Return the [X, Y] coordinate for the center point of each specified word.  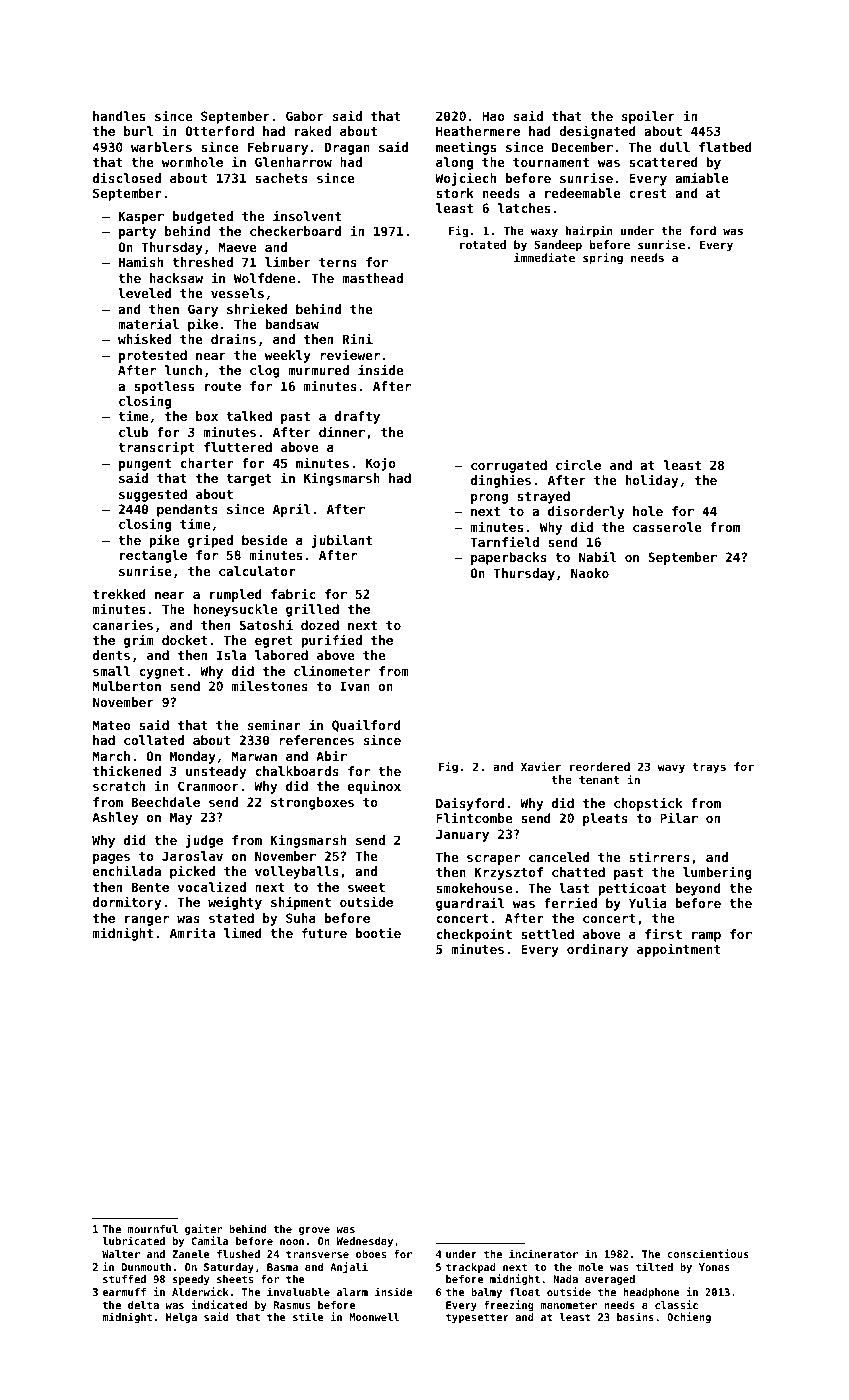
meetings [466, 148]
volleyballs [297, 872]
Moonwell [374, 1317]
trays [709, 768]
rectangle [153, 556]
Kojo [381, 464]
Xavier [541, 766]
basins [635, 1316]
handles [119, 116]
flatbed [725, 147]
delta [143, 1305]
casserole [667, 527]
